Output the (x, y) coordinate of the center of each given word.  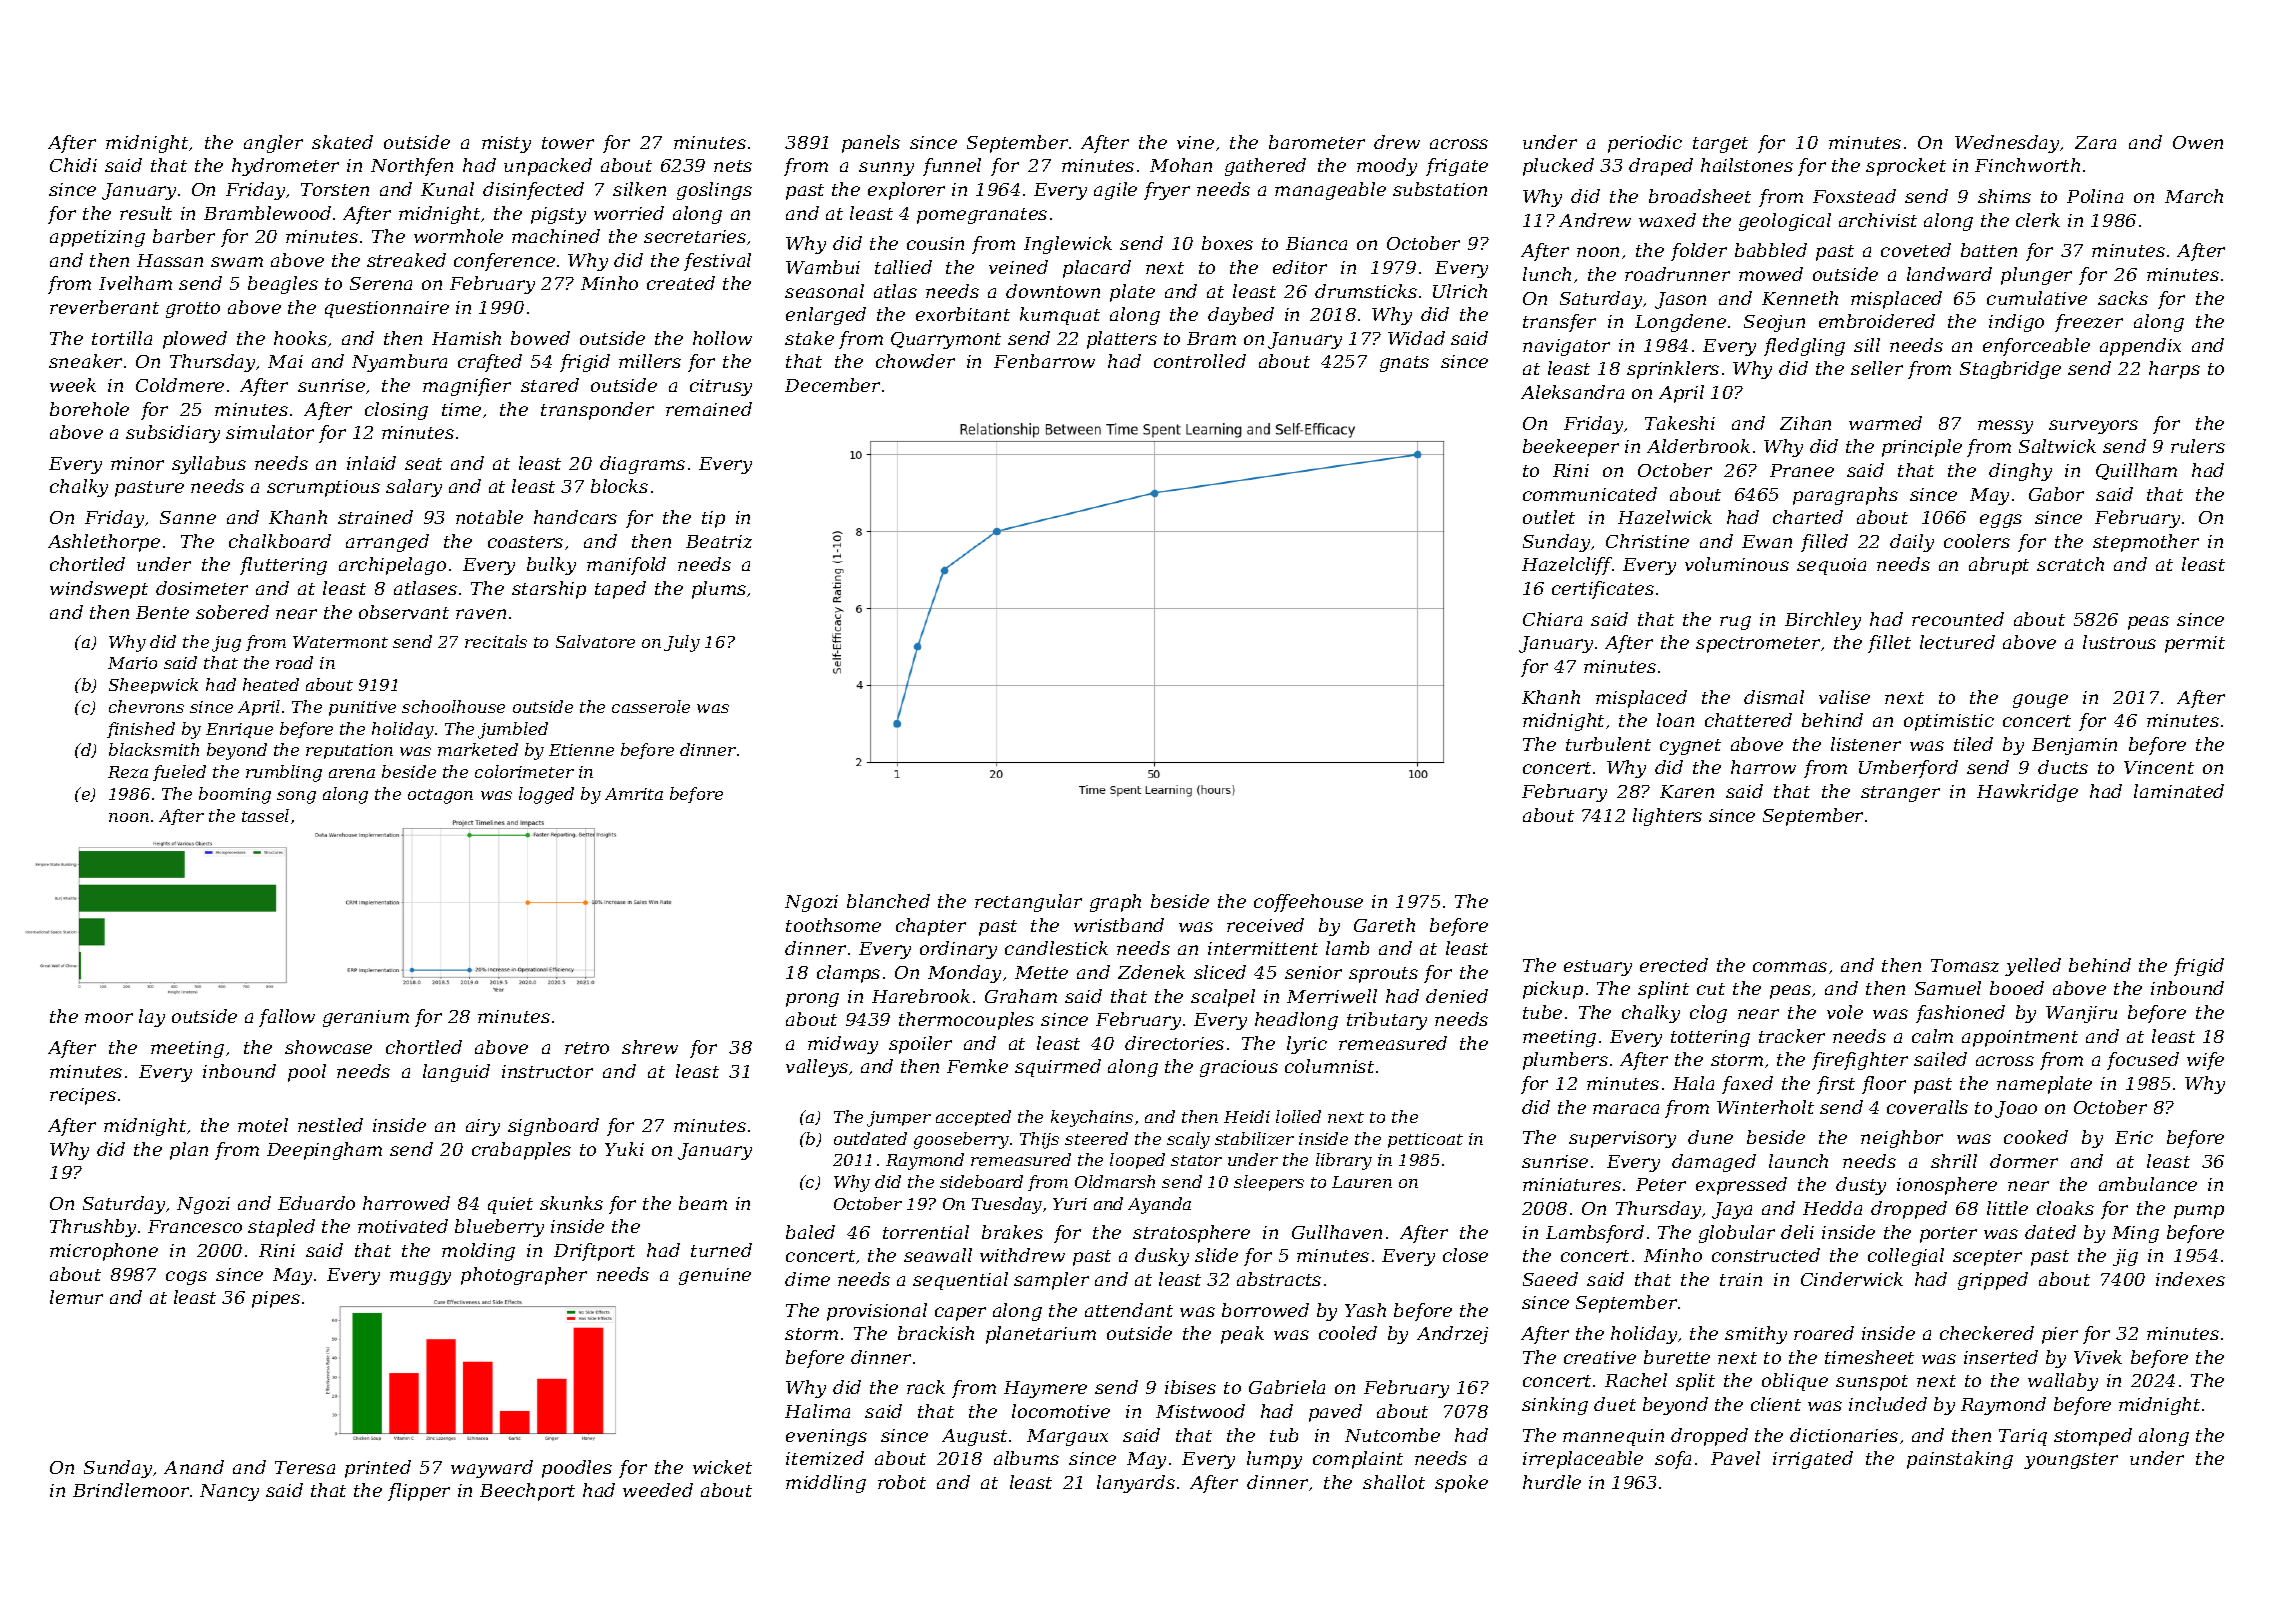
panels (871, 144)
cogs (186, 1278)
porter (1948, 1235)
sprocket (1906, 167)
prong (812, 1000)
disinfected (533, 191)
